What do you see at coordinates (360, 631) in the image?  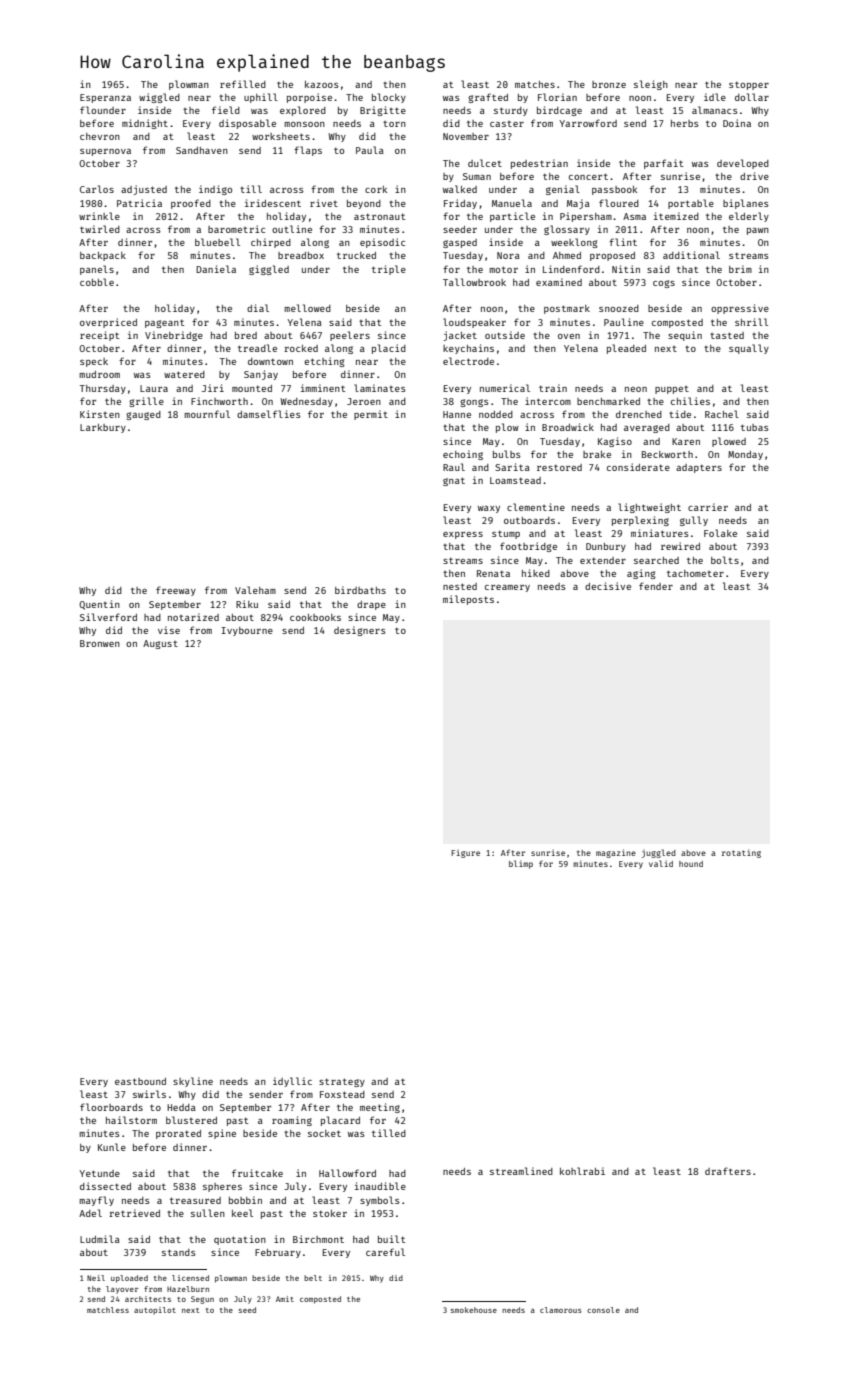 I see `designers` at bounding box center [360, 631].
